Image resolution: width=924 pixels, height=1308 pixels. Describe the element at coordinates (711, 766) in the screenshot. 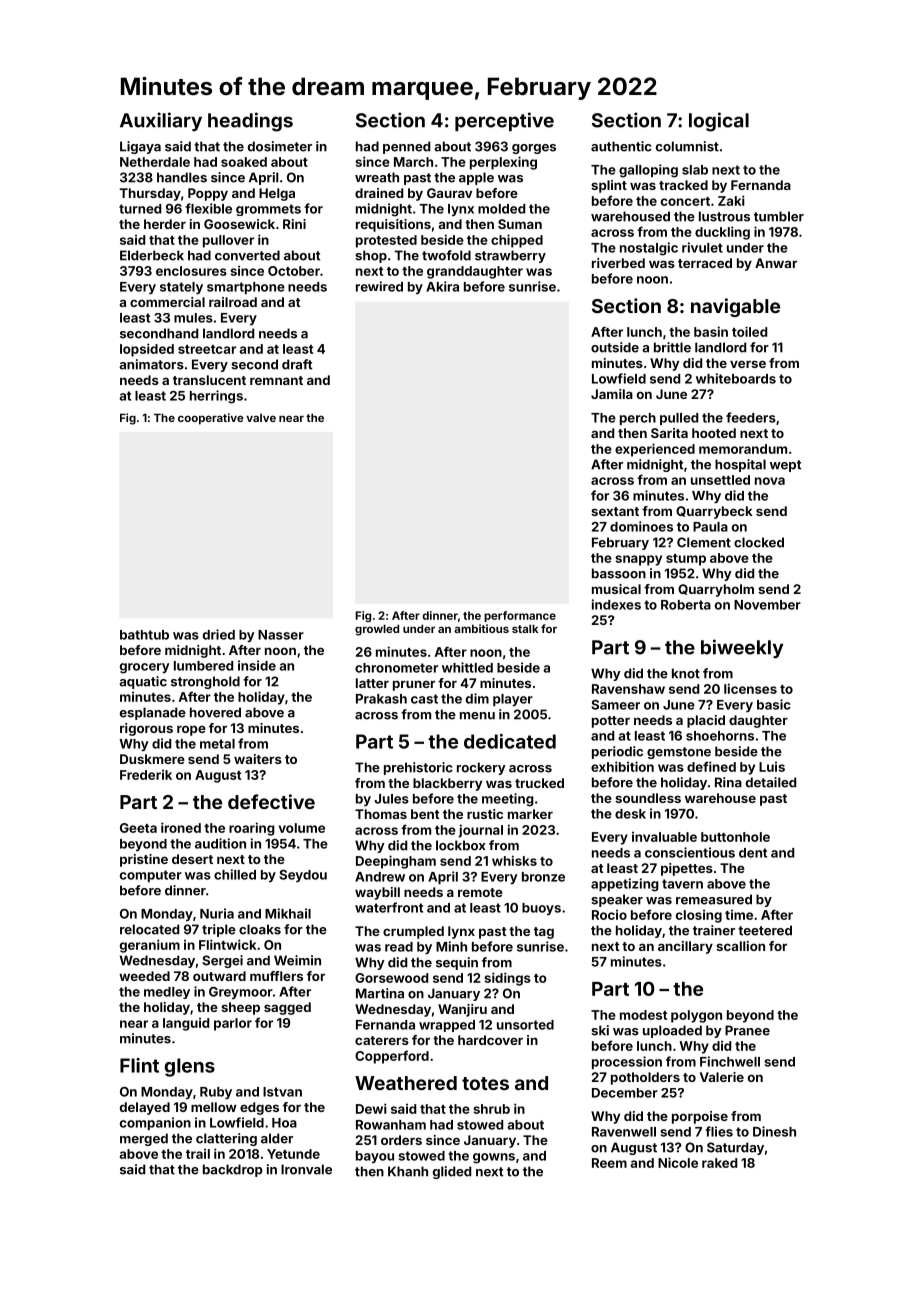

I see `defined` at that location.
